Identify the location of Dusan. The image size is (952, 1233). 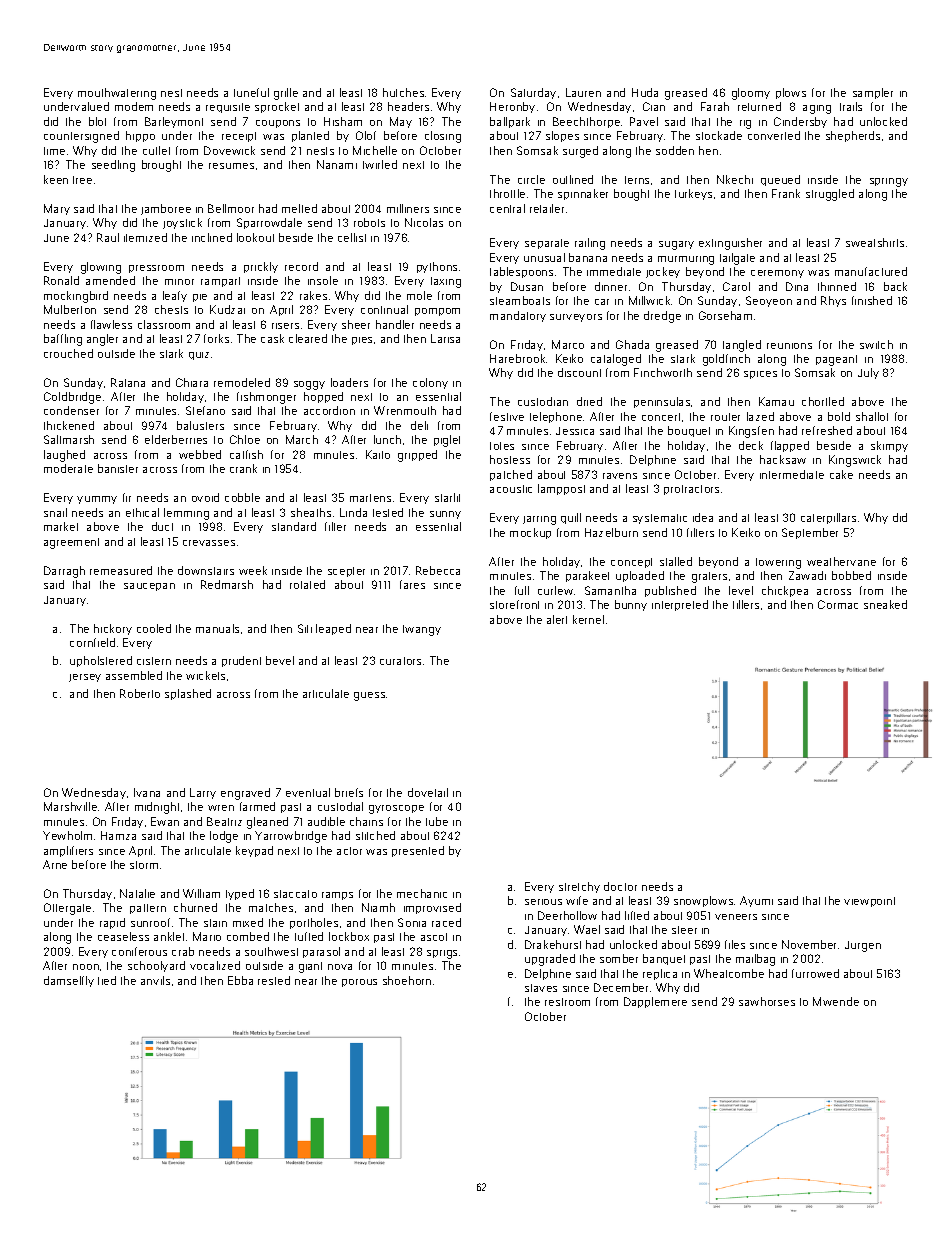
(527, 286).
